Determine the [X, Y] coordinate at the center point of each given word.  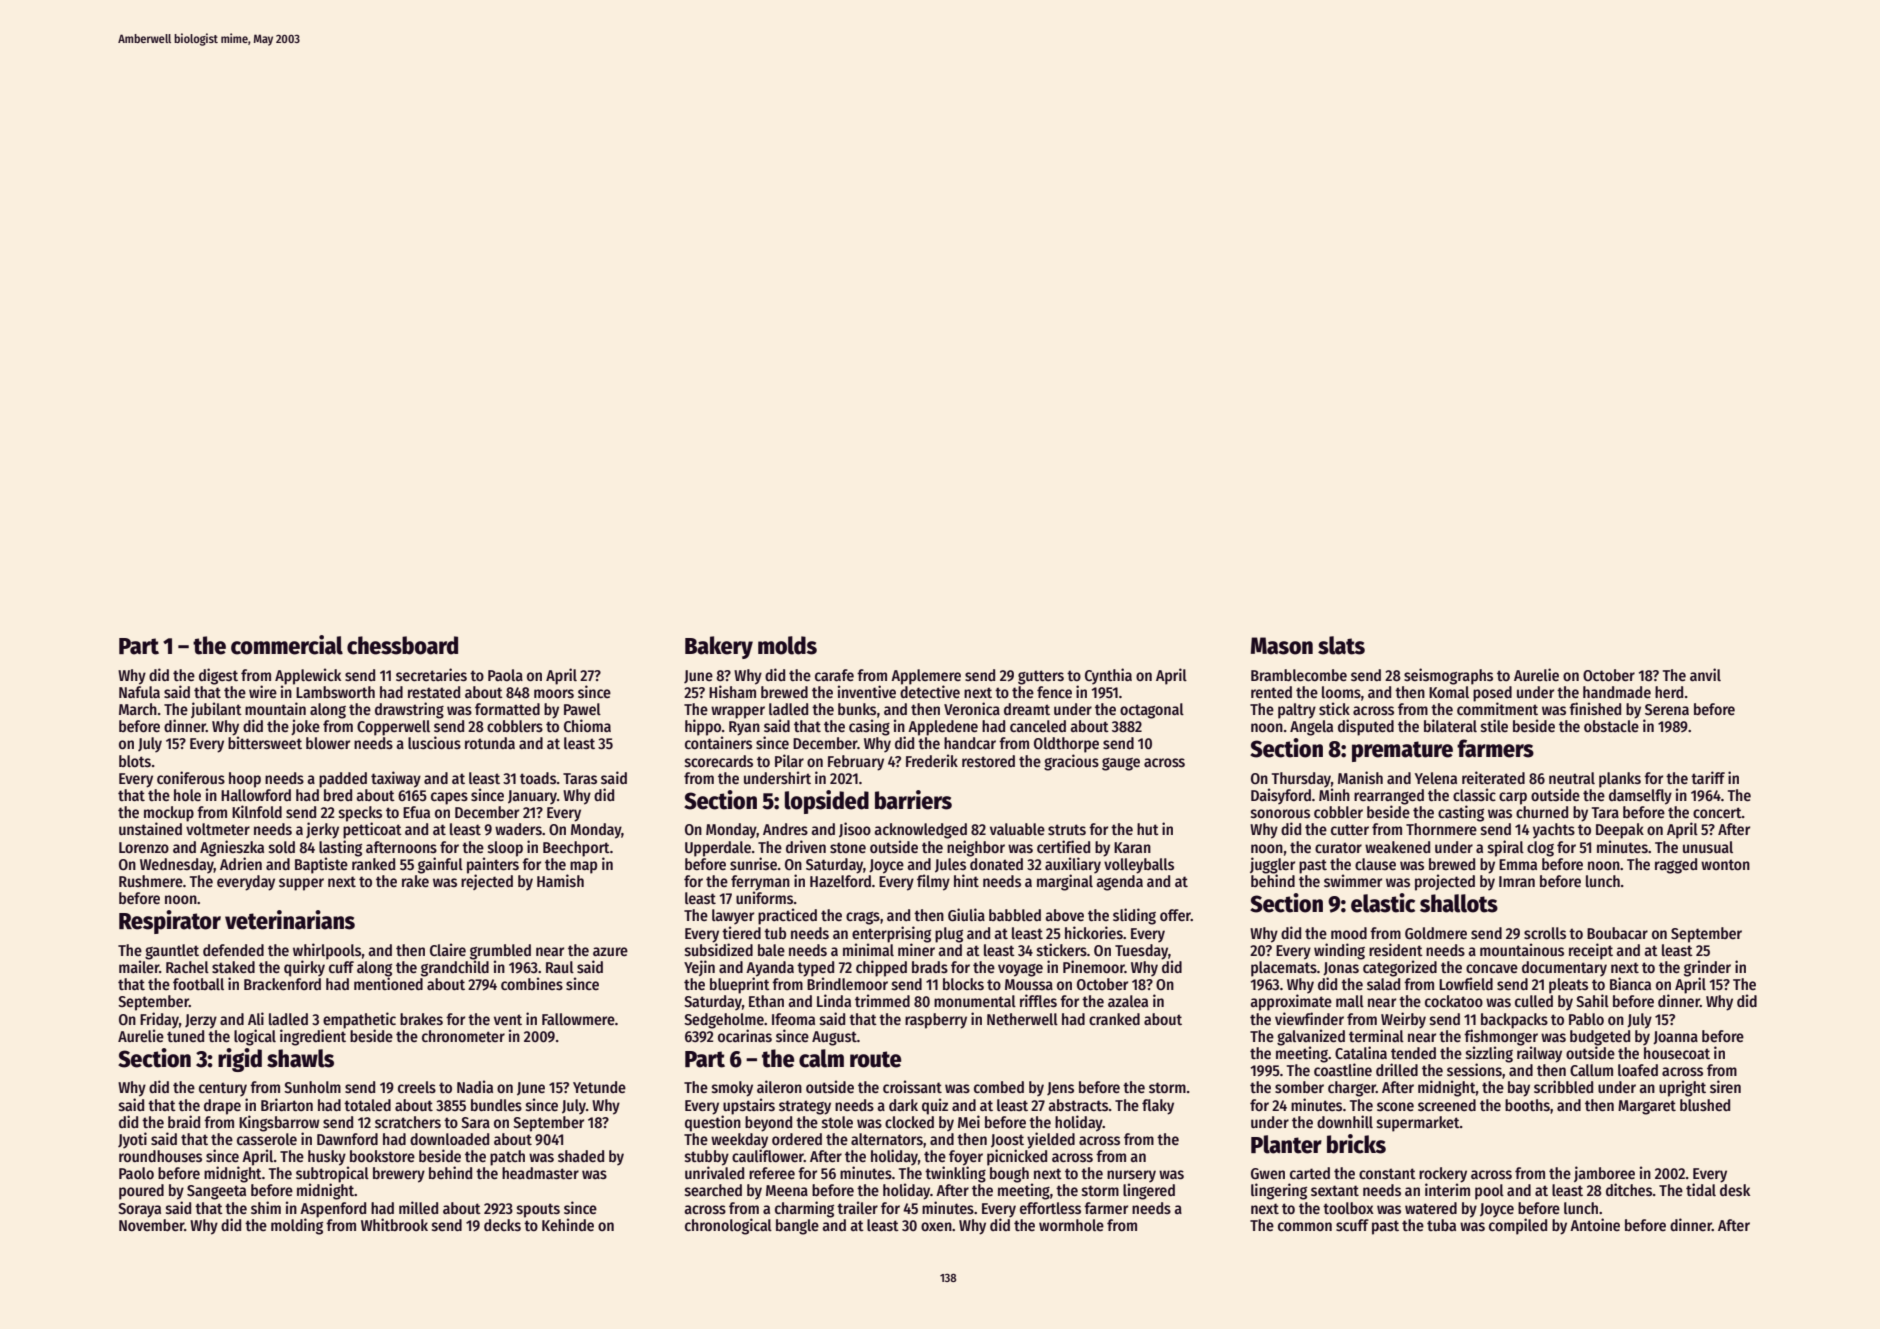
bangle [797, 1227]
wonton [1725, 864]
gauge [1121, 764]
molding [297, 1226]
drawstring [409, 710]
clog [1540, 849]
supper [301, 884]
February [856, 763]
